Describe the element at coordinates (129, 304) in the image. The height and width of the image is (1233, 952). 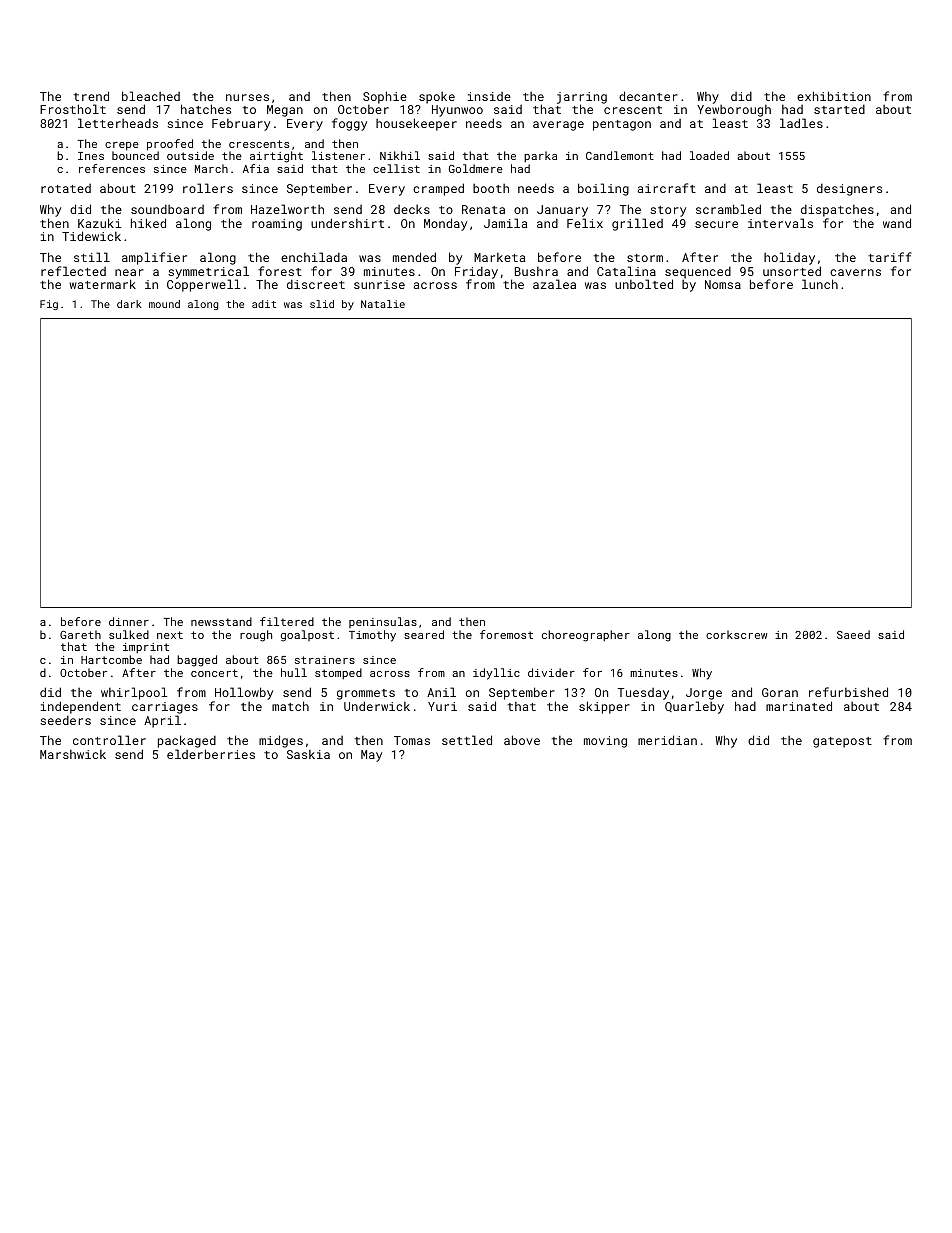
I see `dark` at that location.
